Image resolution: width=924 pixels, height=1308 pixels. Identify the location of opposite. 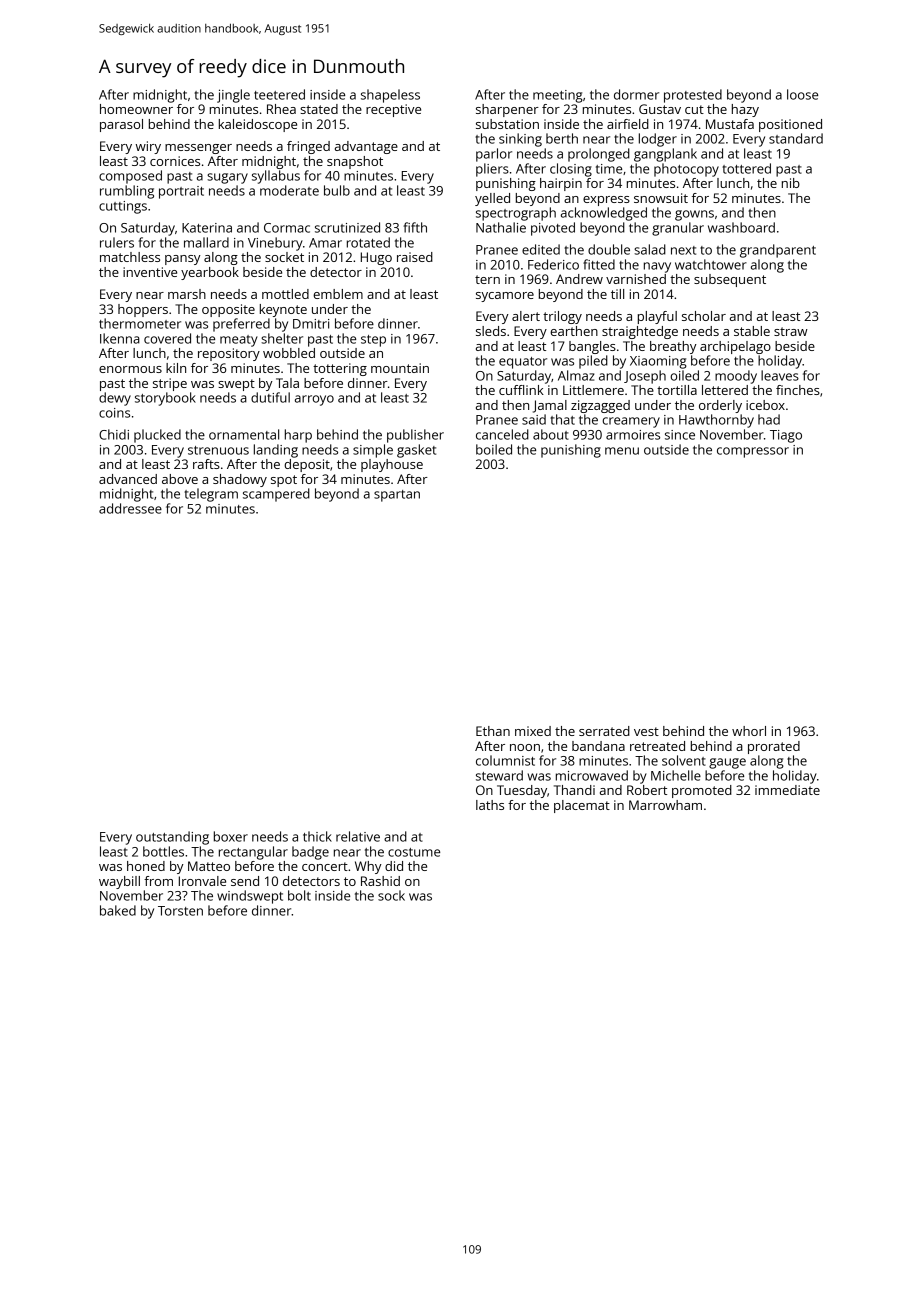
(228, 310).
